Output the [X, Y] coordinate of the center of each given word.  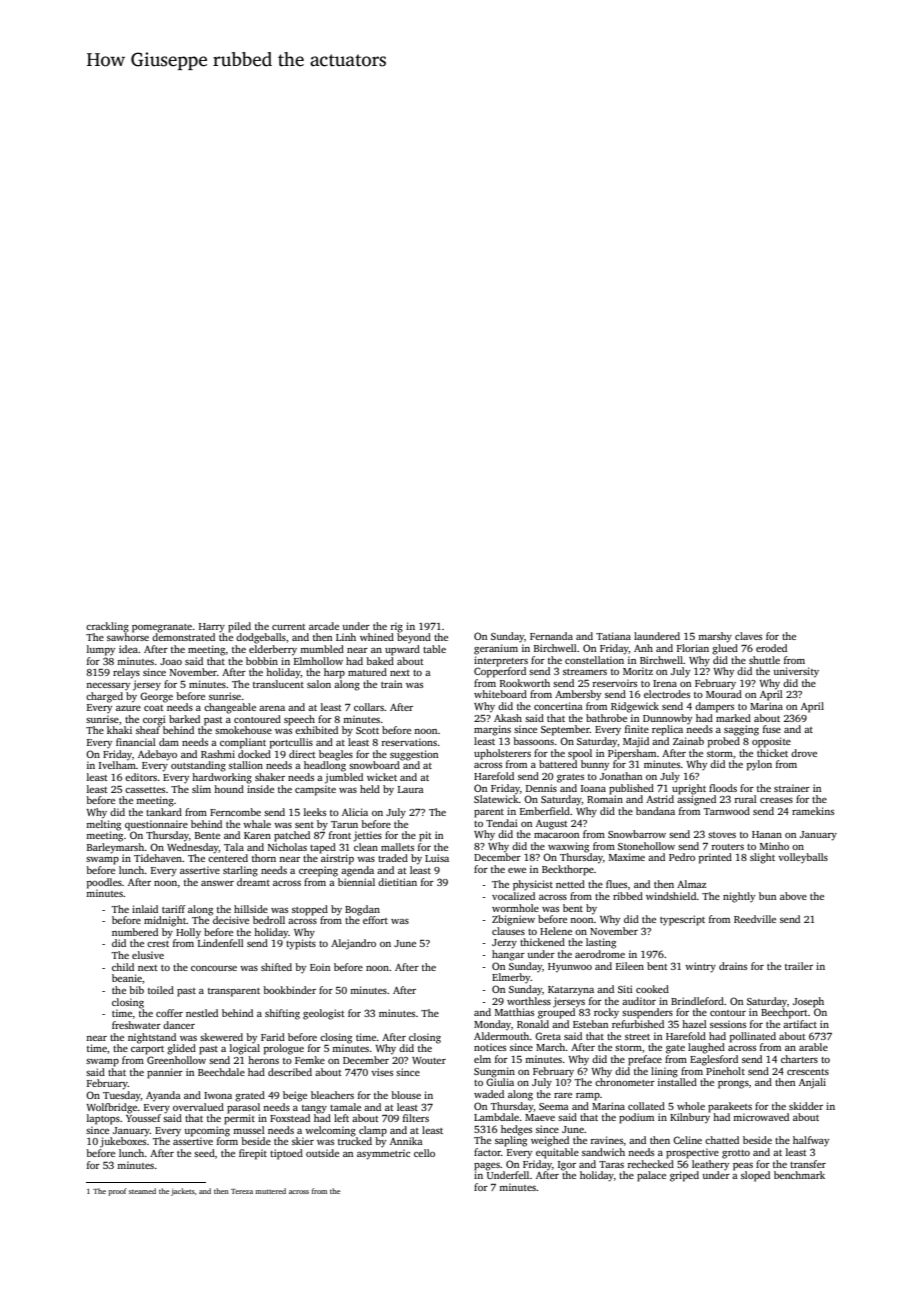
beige [295, 1096]
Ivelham [117, 765]
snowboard [374, 765]
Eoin [320, 967]
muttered [270, 1191]
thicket [772, 753]
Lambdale [496, 1117]
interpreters [501, 661]
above [793, 896]
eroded [771, 648]
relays [126, 673]
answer [217, 883]
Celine [687, 1140]
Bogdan [362, 910]
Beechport [784, 1013]
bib [136, 990]
